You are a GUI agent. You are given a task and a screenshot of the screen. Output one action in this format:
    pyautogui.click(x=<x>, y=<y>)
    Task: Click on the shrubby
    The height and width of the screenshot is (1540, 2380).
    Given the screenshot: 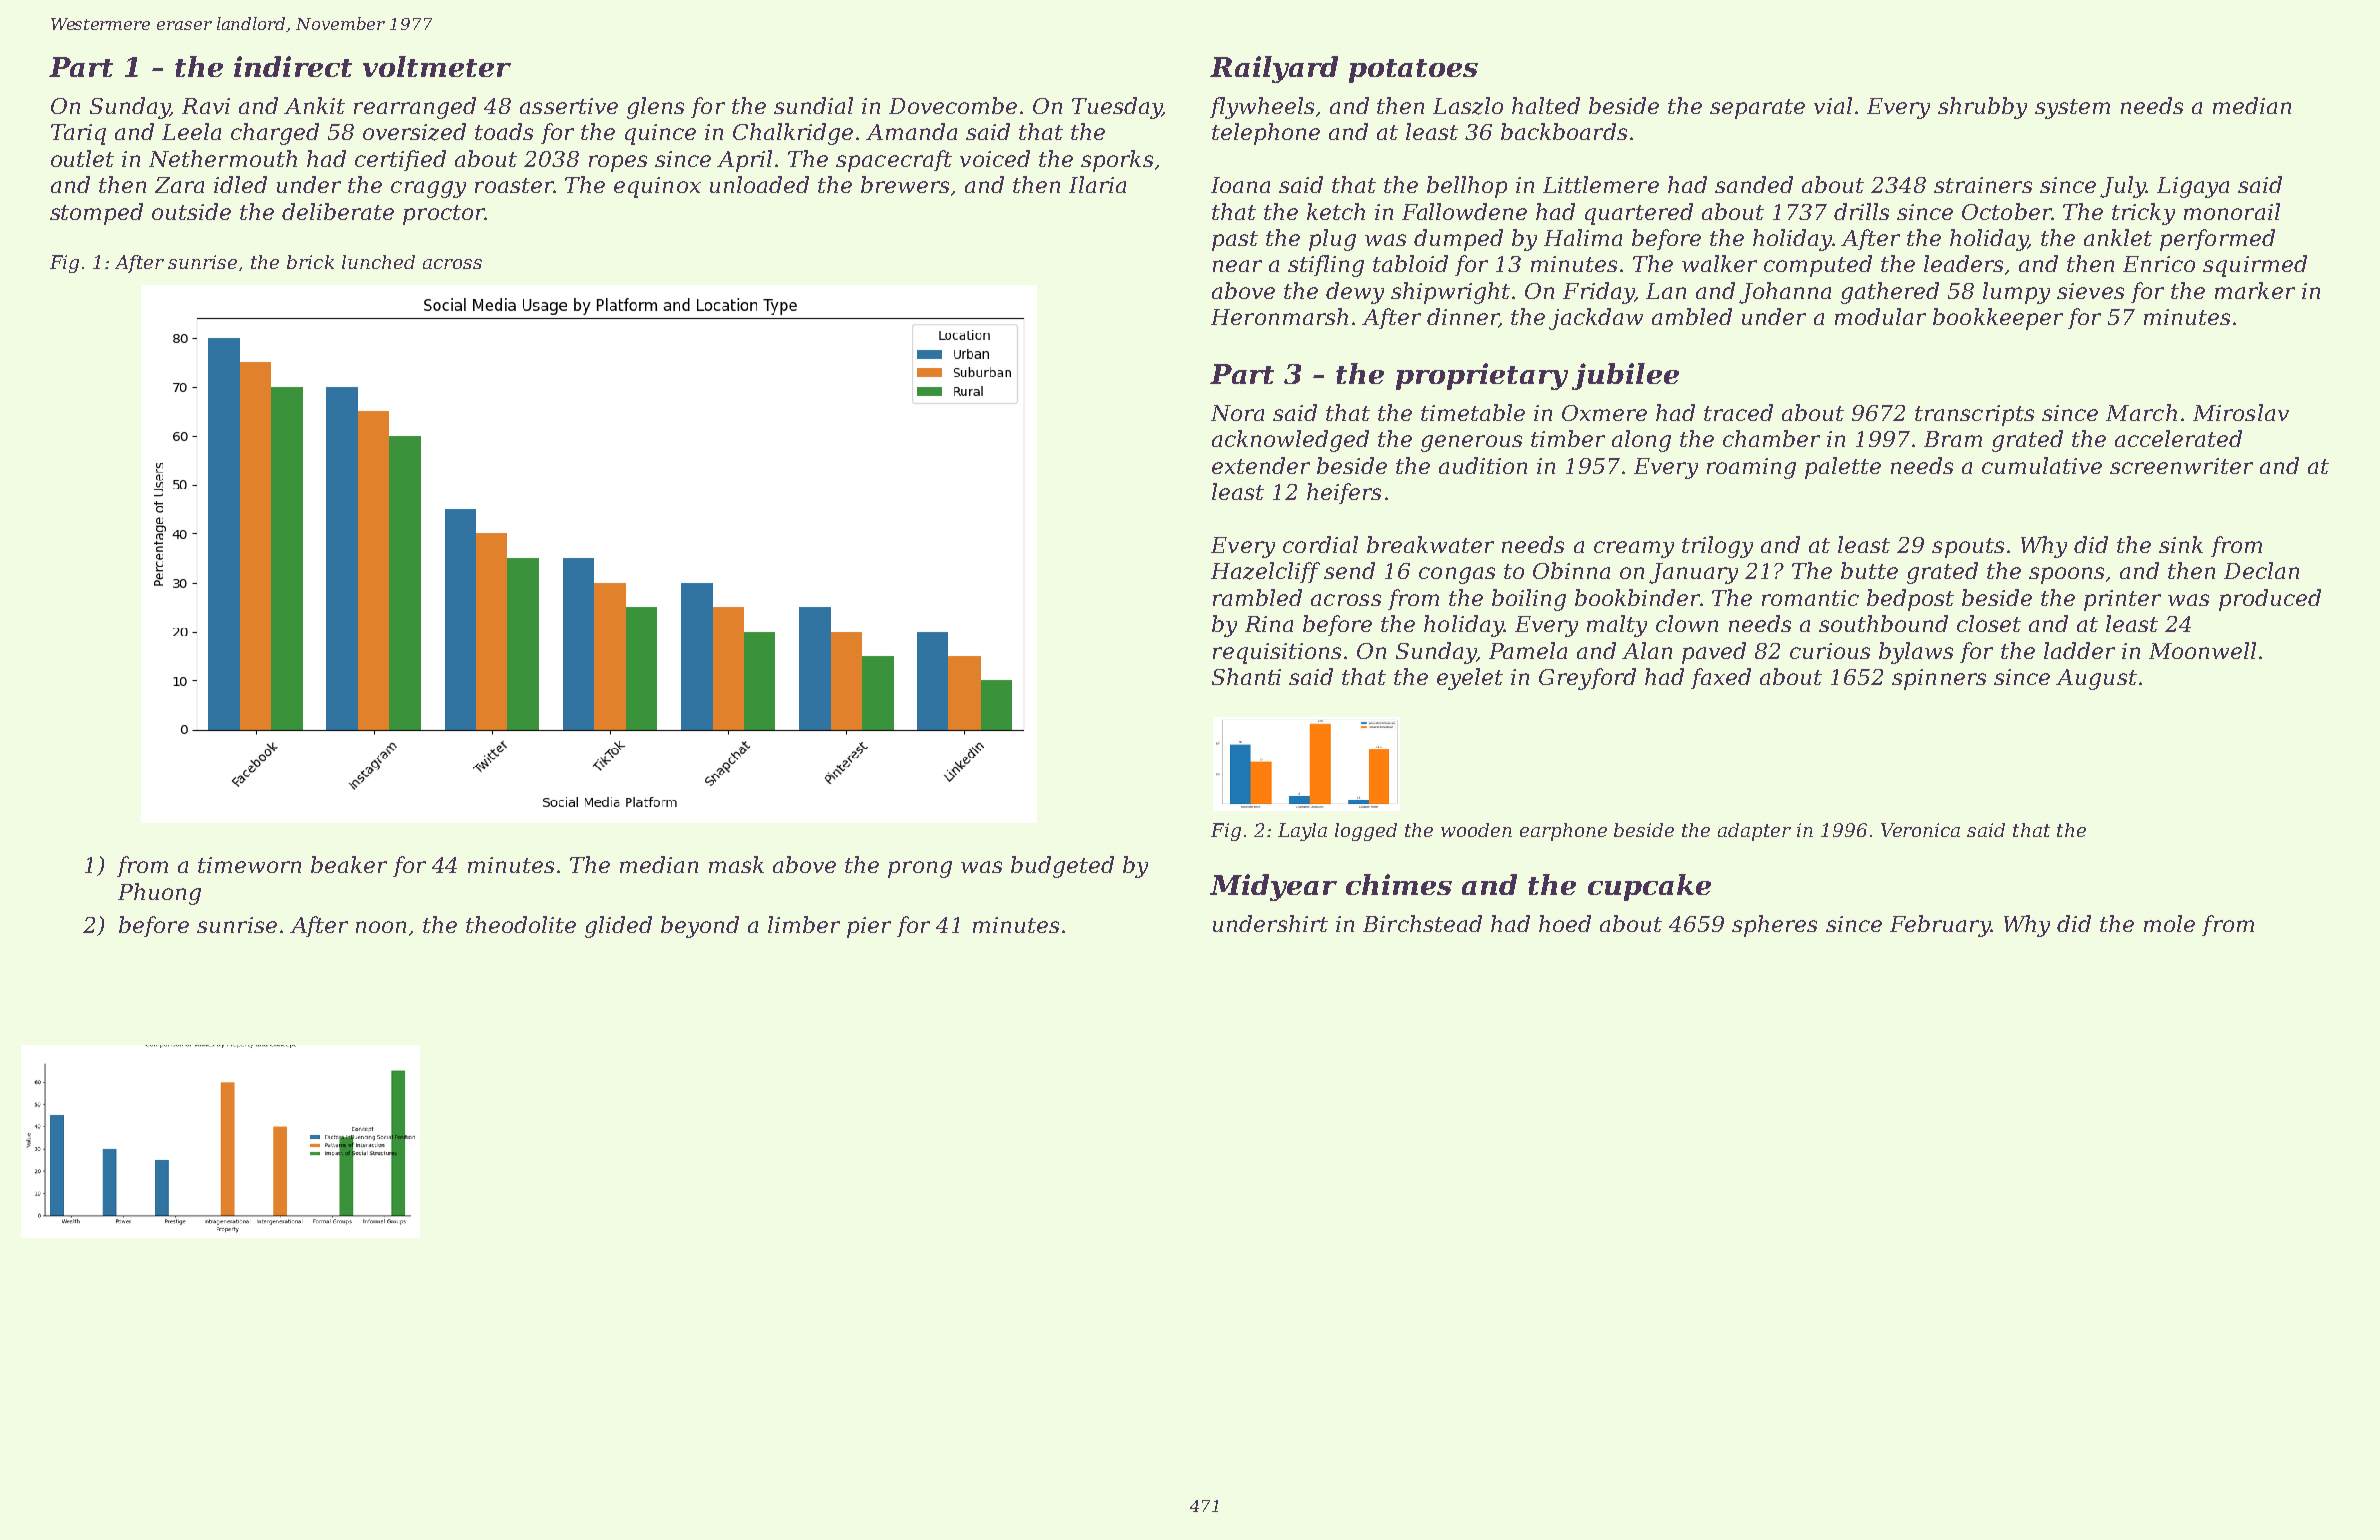 What is the action you would take?
    pyautogui.click(x=1982, y=108)
